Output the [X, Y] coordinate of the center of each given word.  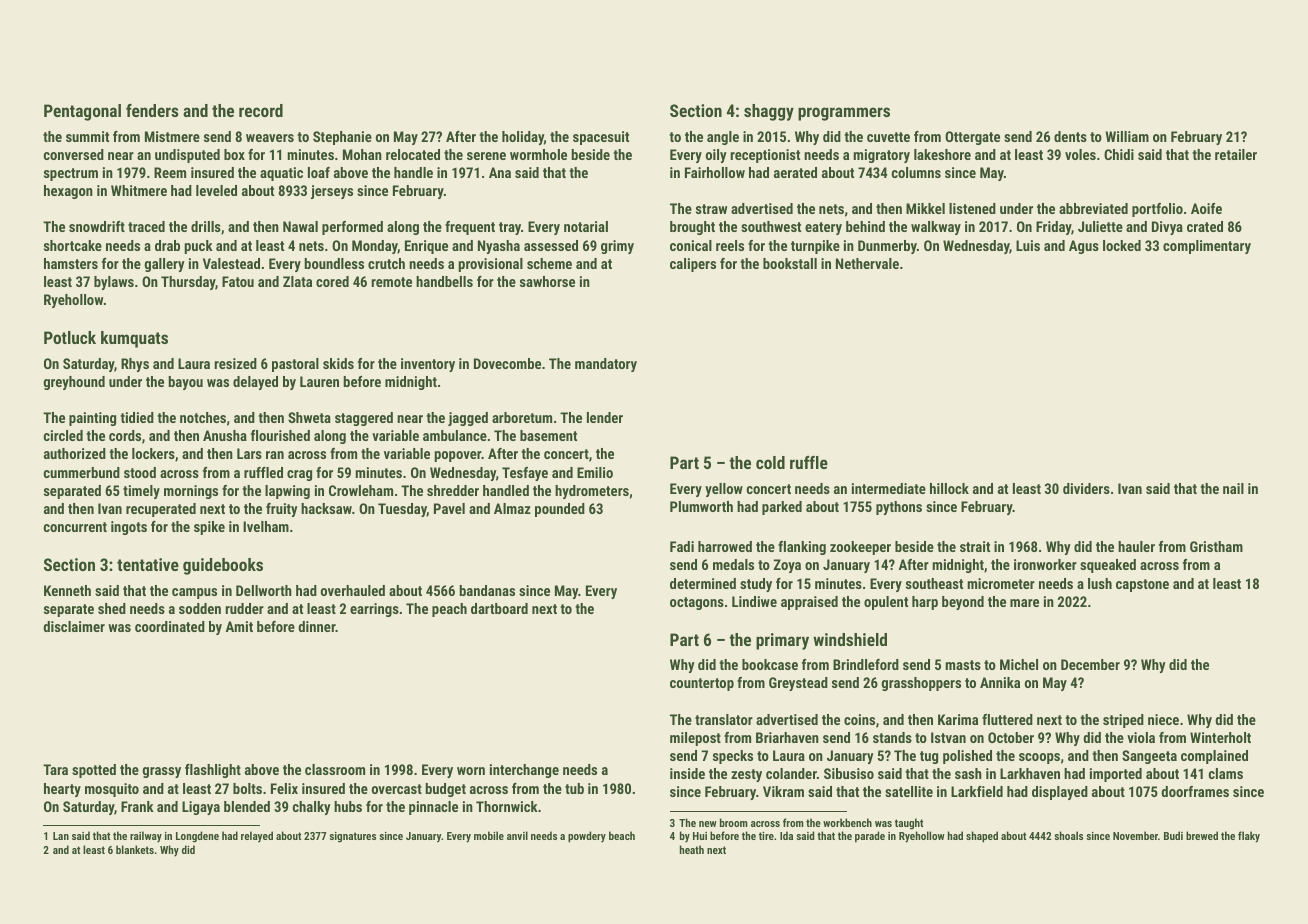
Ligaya [201, 808]
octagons [697, 603]
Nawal [300, 226]
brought [692, 228]
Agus [1084, 247]
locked [1122, 245]
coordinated [170, 626]
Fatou [238, 281]
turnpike [815, 247]
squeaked [1108, 566]
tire [766, 836]
